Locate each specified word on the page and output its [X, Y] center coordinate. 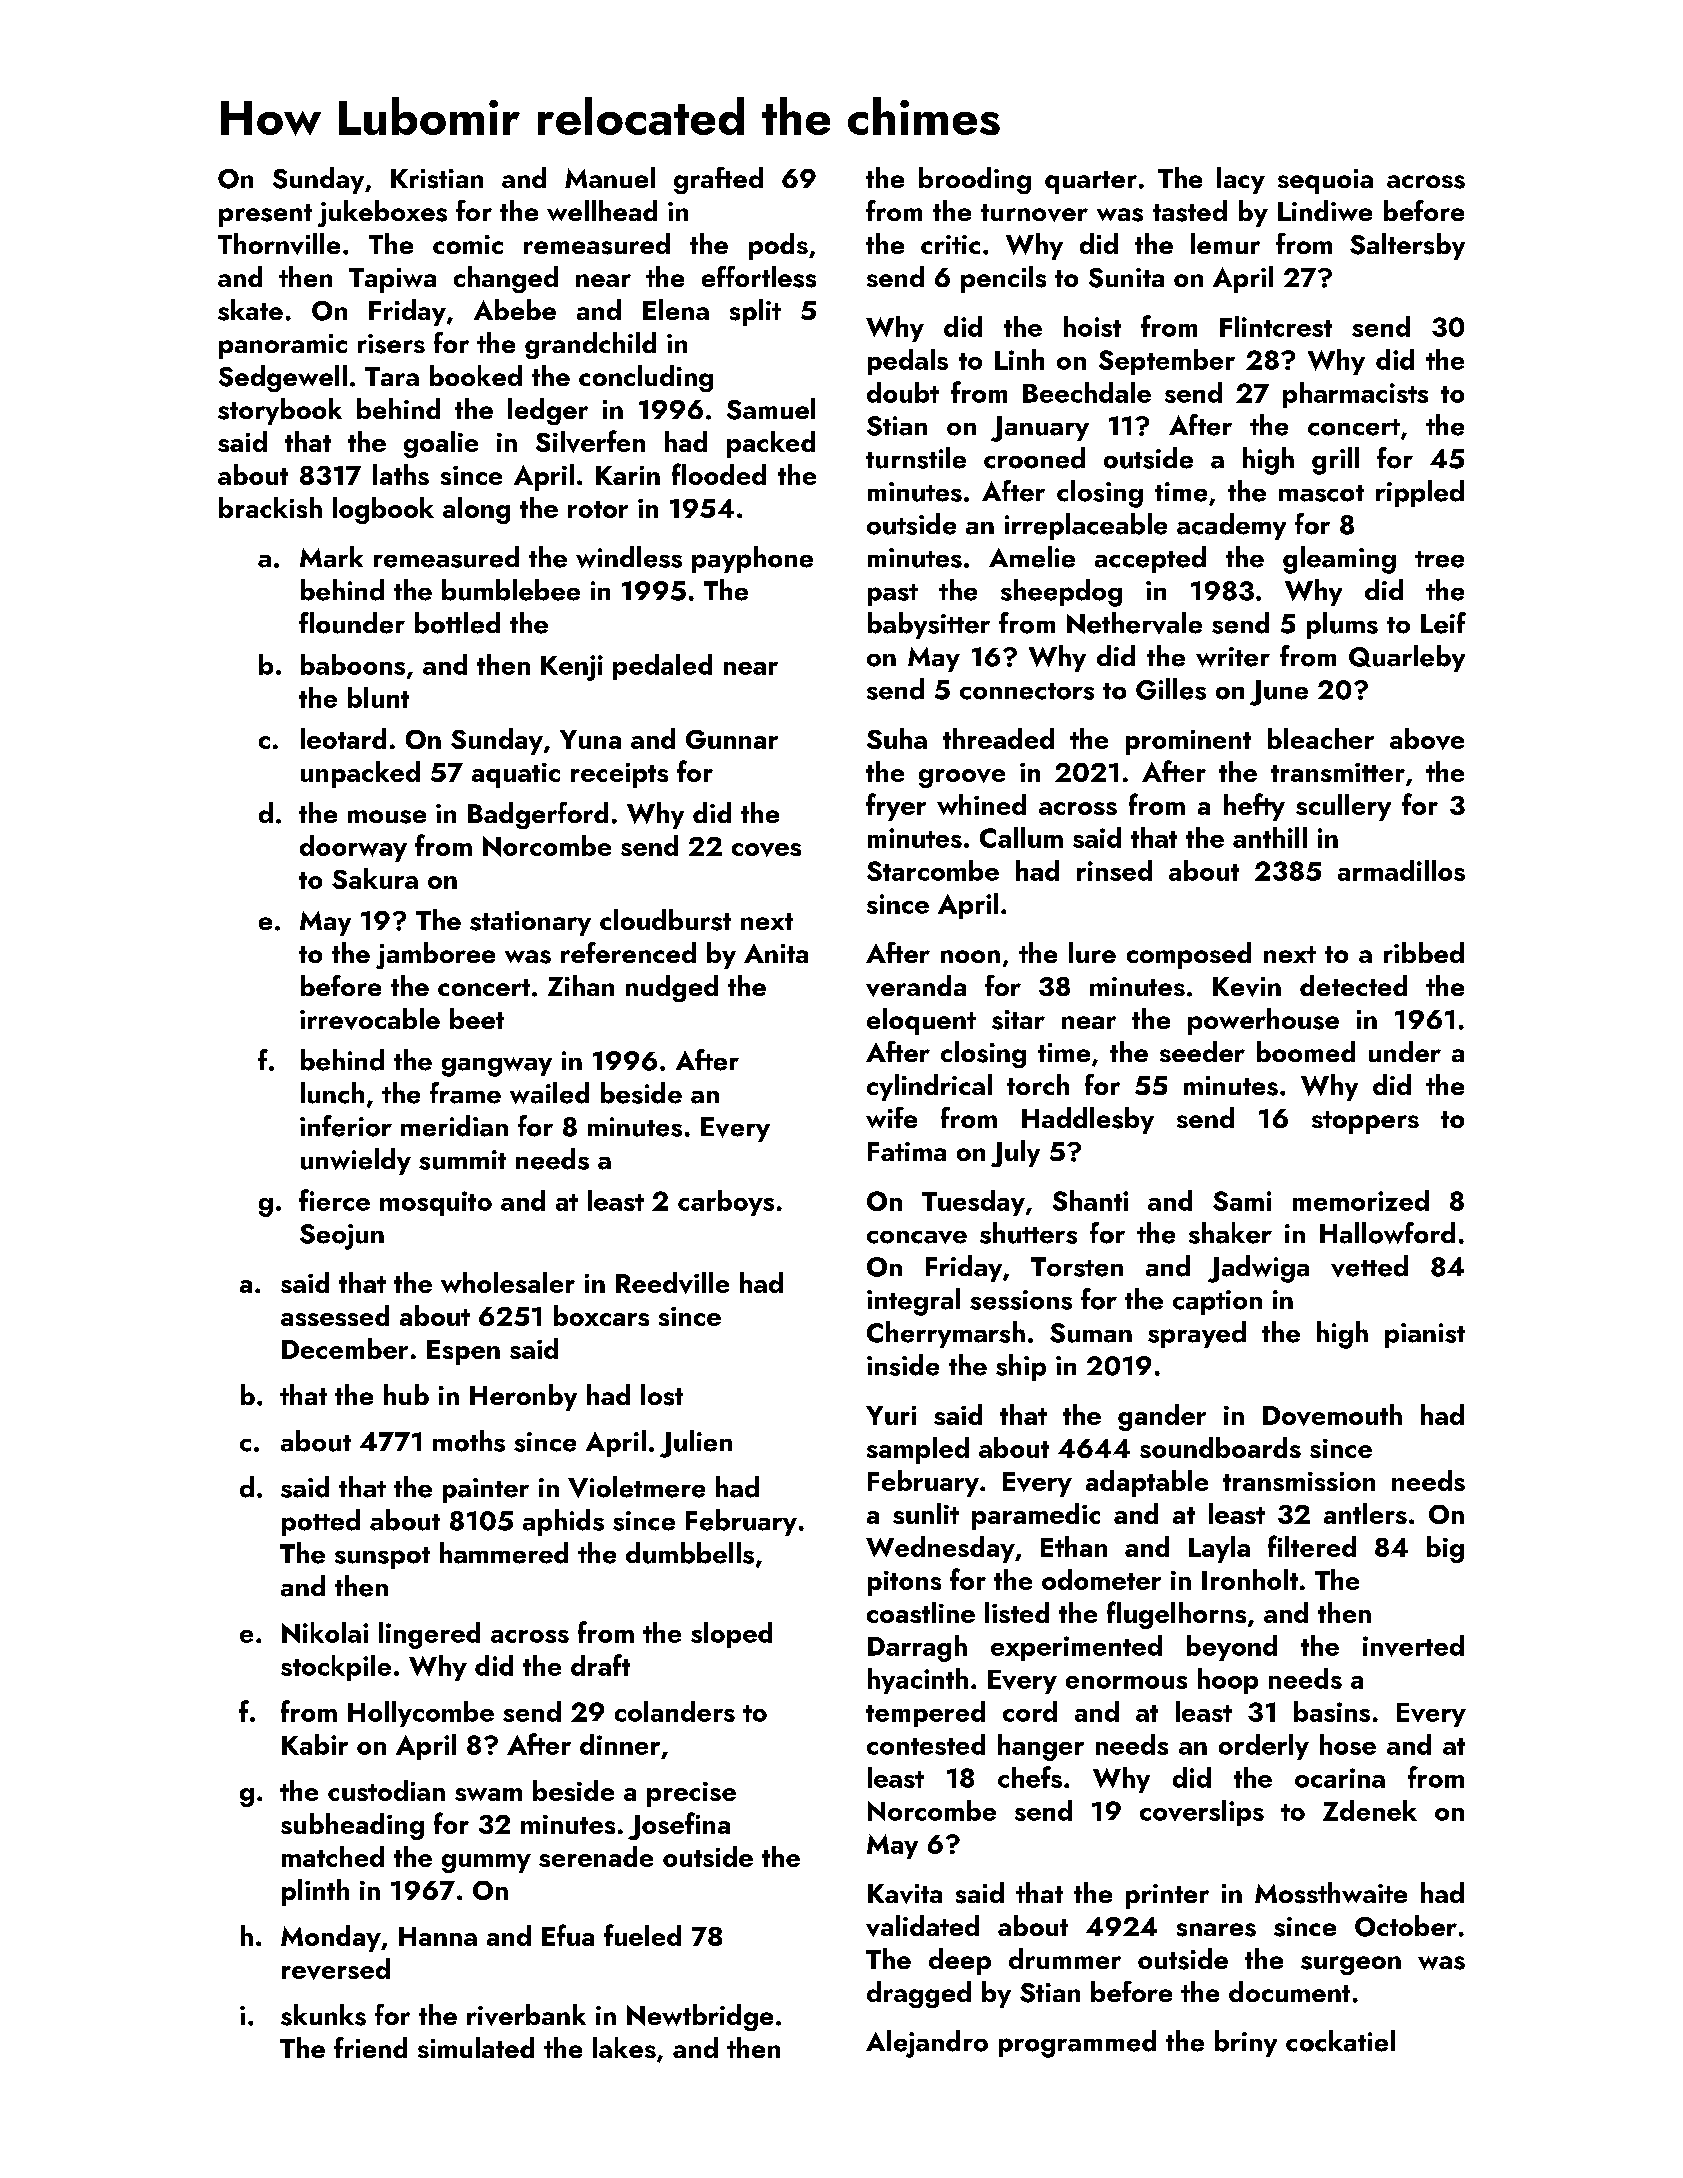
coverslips [1202, 1813]
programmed [1077, 2044]
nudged [672, 988]
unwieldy [356, 1161]
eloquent [921, 1021]
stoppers [1365, 1122]
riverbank [526, 2015]
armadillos [1401, 870]
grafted [718, 180]
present [265, 215]
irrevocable [370, 1019]
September [1167, 362]
